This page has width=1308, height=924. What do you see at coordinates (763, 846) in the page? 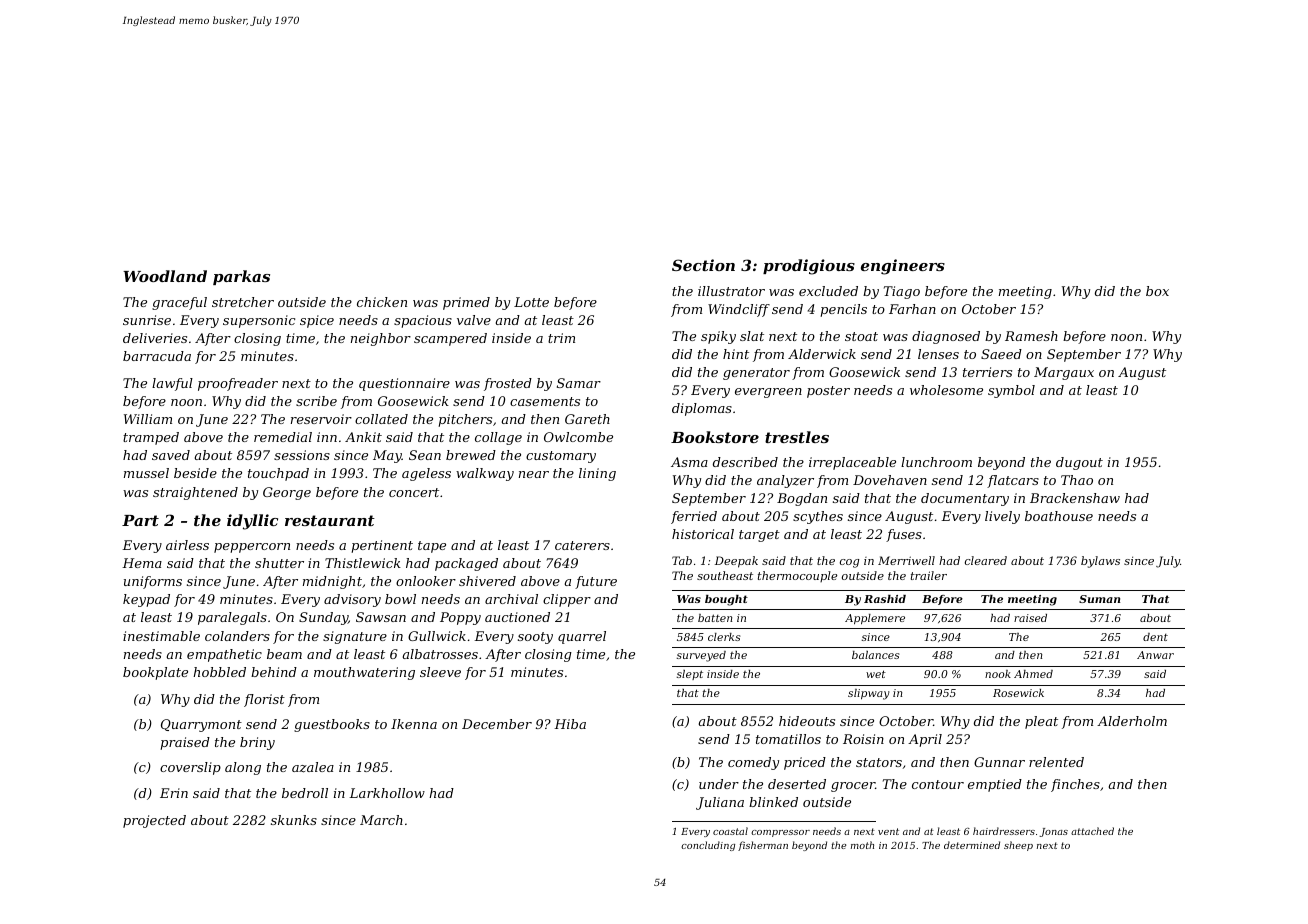
I see `fisherman` at bounding box center [763, 846].
